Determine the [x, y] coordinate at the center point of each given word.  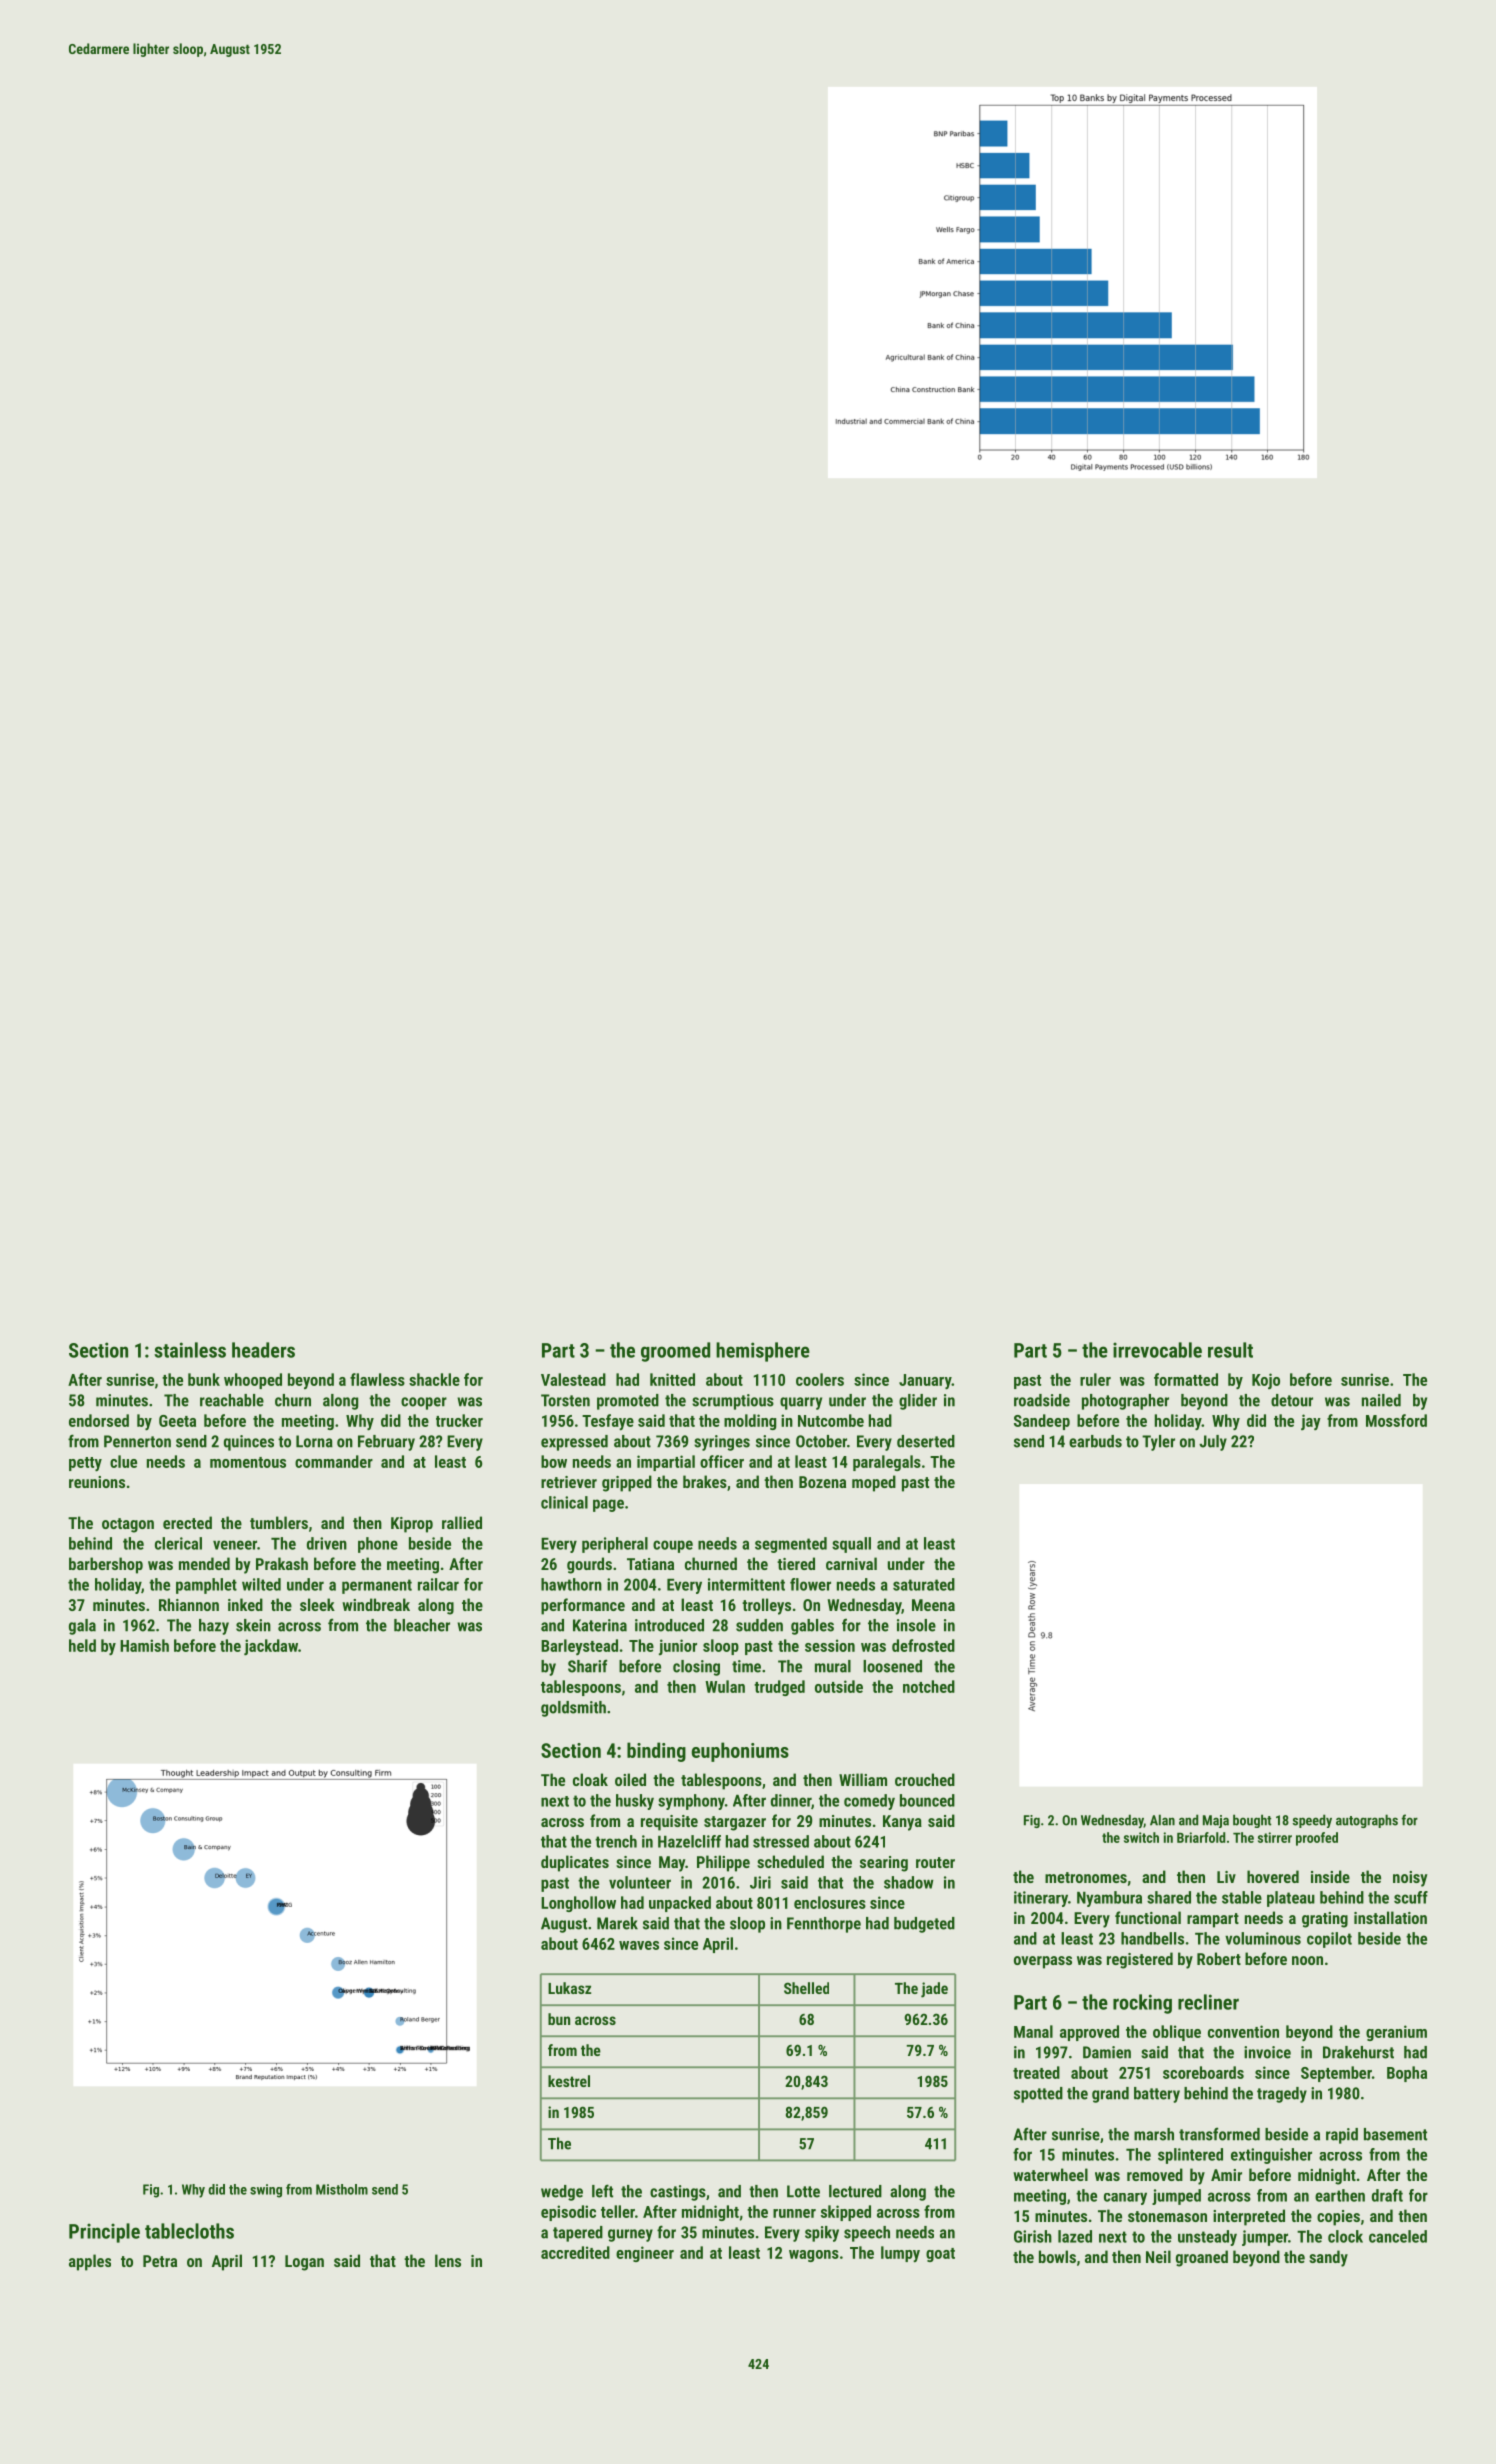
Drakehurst [1358, 2052]
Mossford [1396, 1420]
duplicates [575, 1863]
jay [1311, 1422]
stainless [190, 1350]
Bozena [822, 1482]
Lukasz [569, 1988]
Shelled [806, 1988]
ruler [1095, 1379]
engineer [645, 2254]
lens [448, 2260]
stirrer [1275, 1837]
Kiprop [412, 1525]
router [935, 1862]
